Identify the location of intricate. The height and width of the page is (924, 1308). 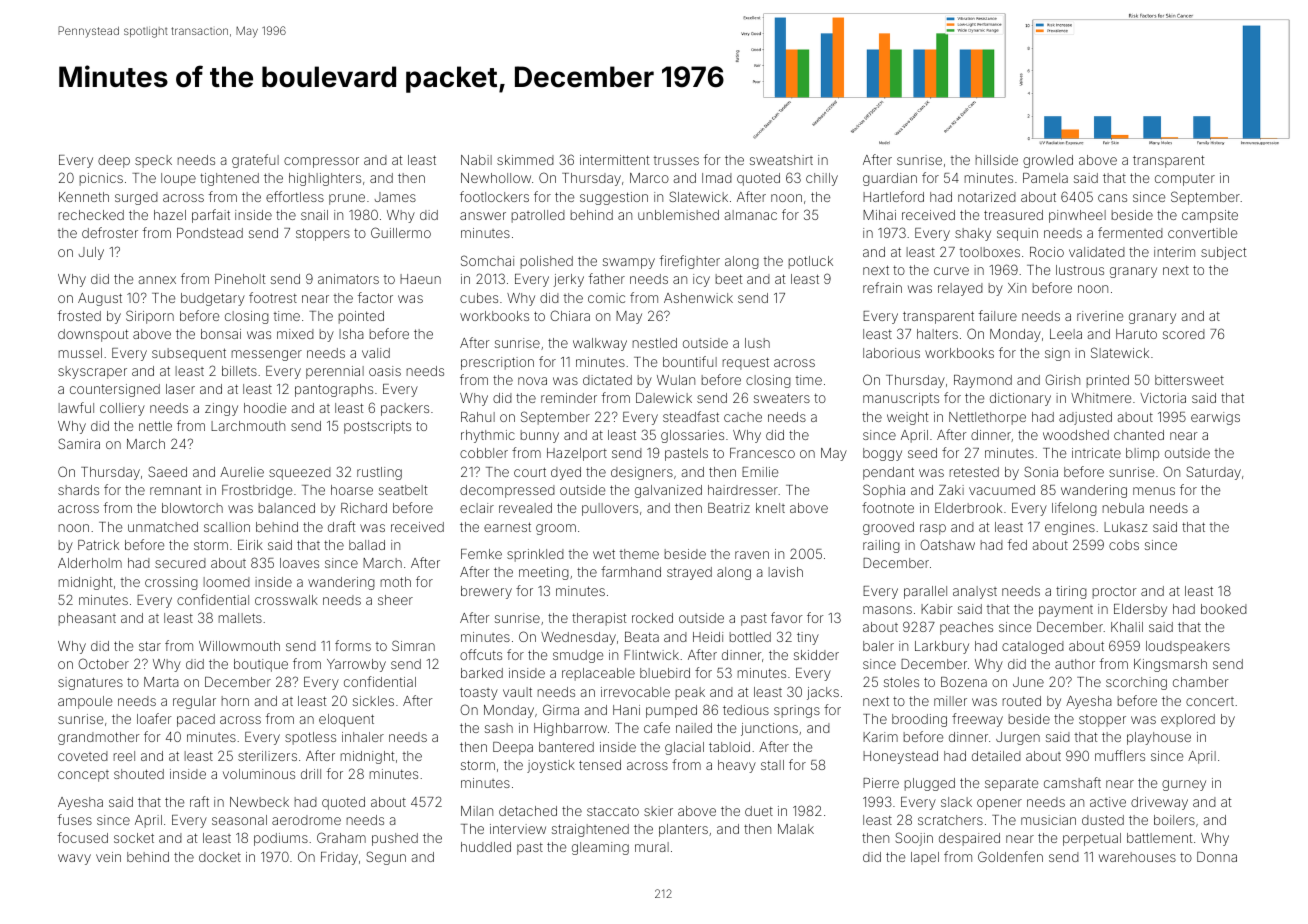
(1096, 453).
